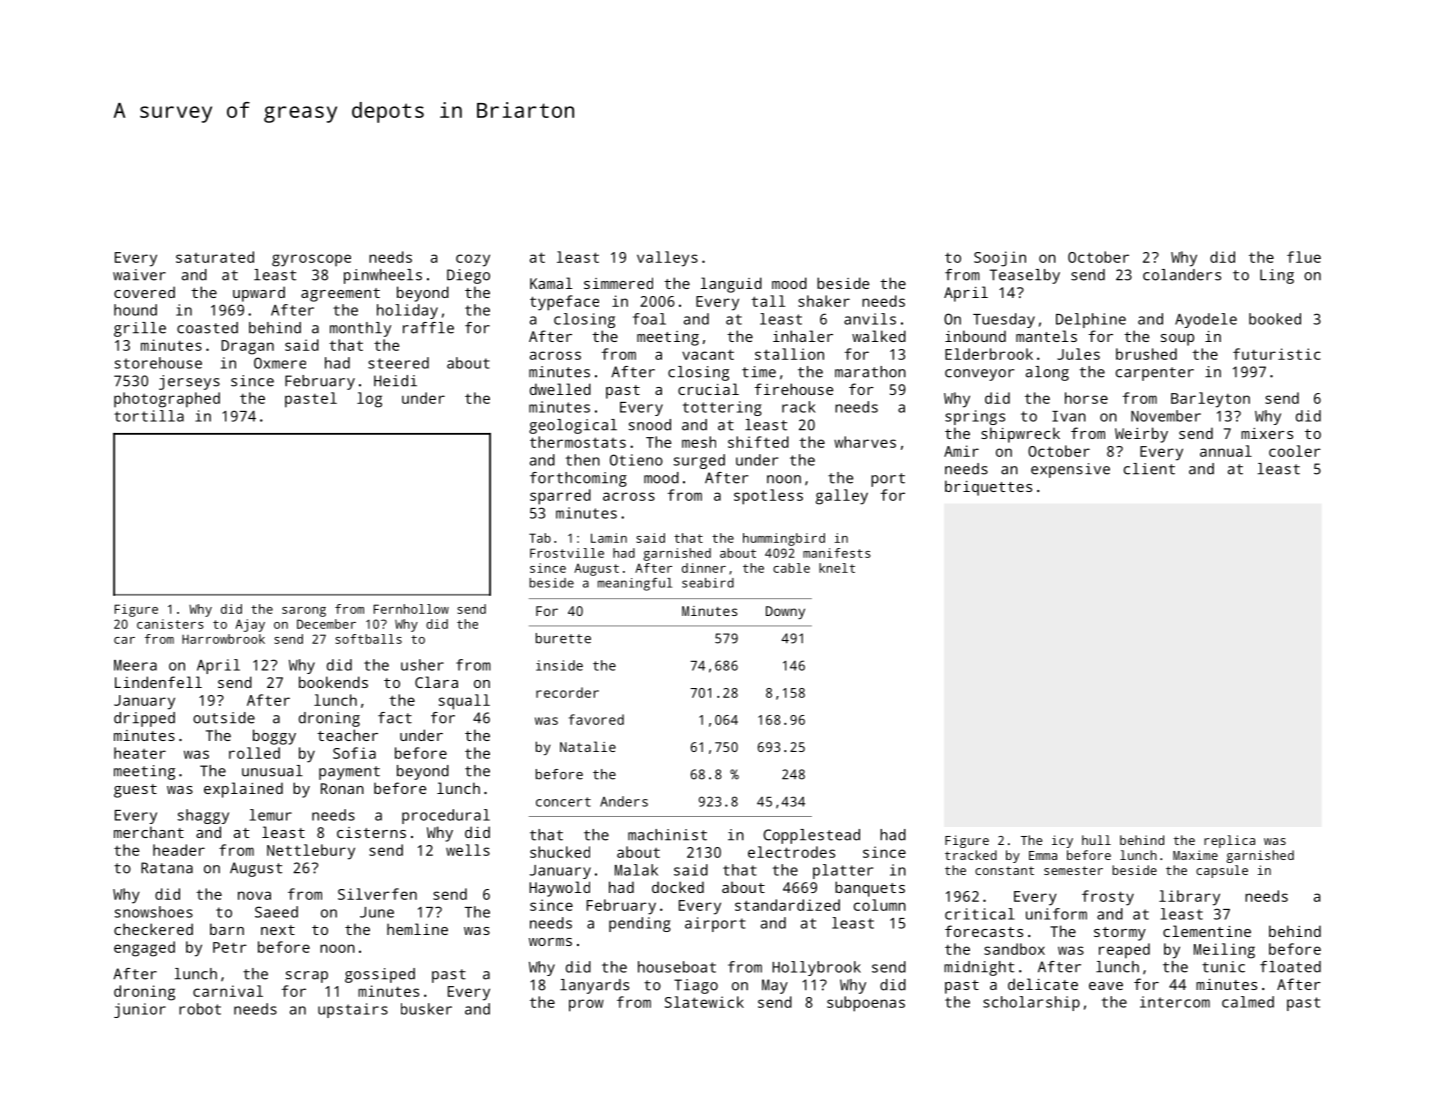 The width and height of the screenshot is (1435, 1109). I want to click on dwelled, so click(560, 389).
